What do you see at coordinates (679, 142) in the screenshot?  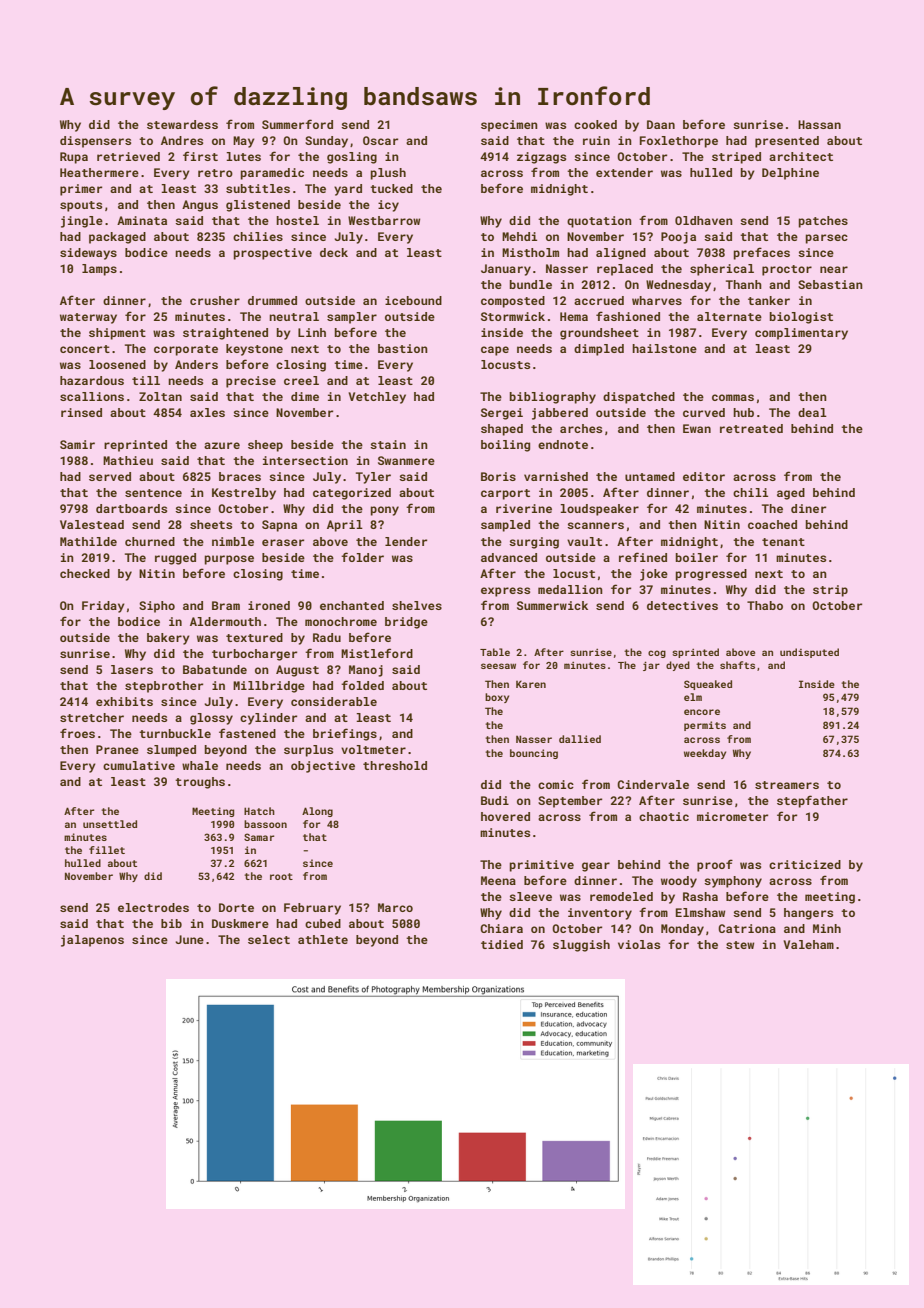 I see `Foxlethorpe` at bounding box center [679, 142].
